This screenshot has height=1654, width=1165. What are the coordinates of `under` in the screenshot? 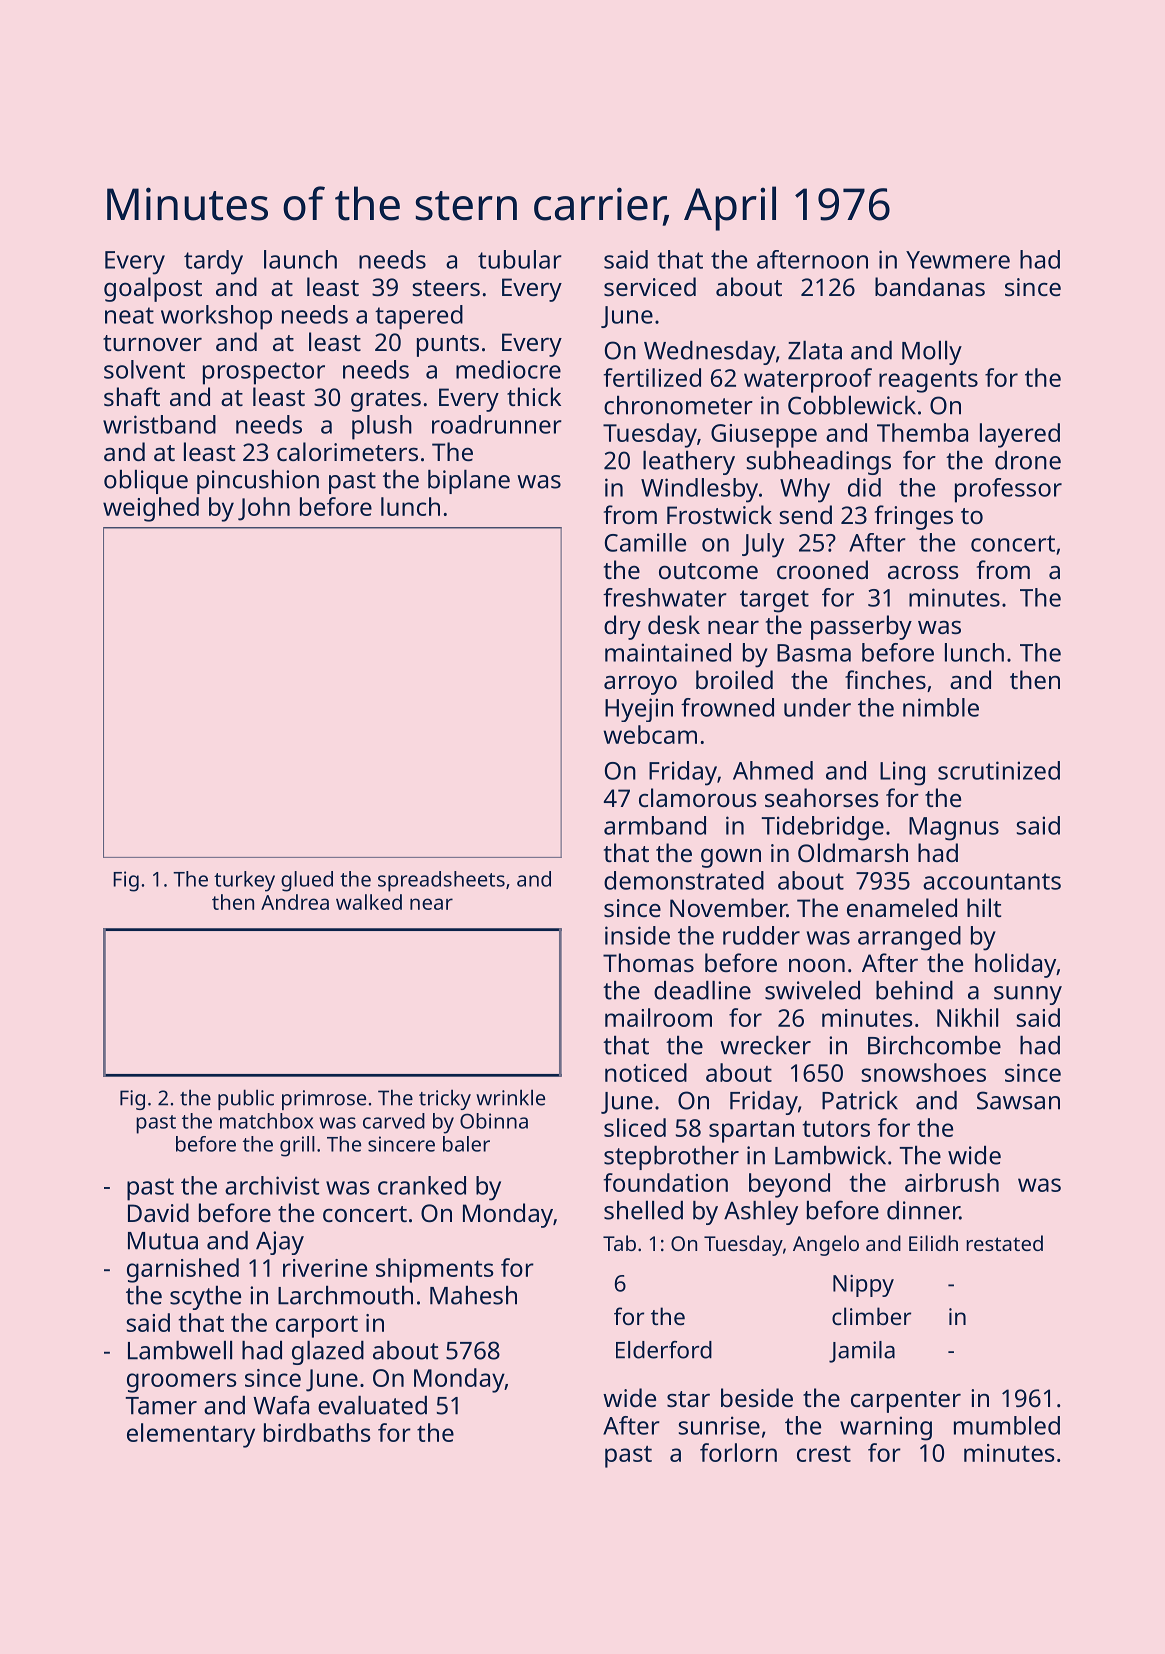 It's located at (817, 707).
